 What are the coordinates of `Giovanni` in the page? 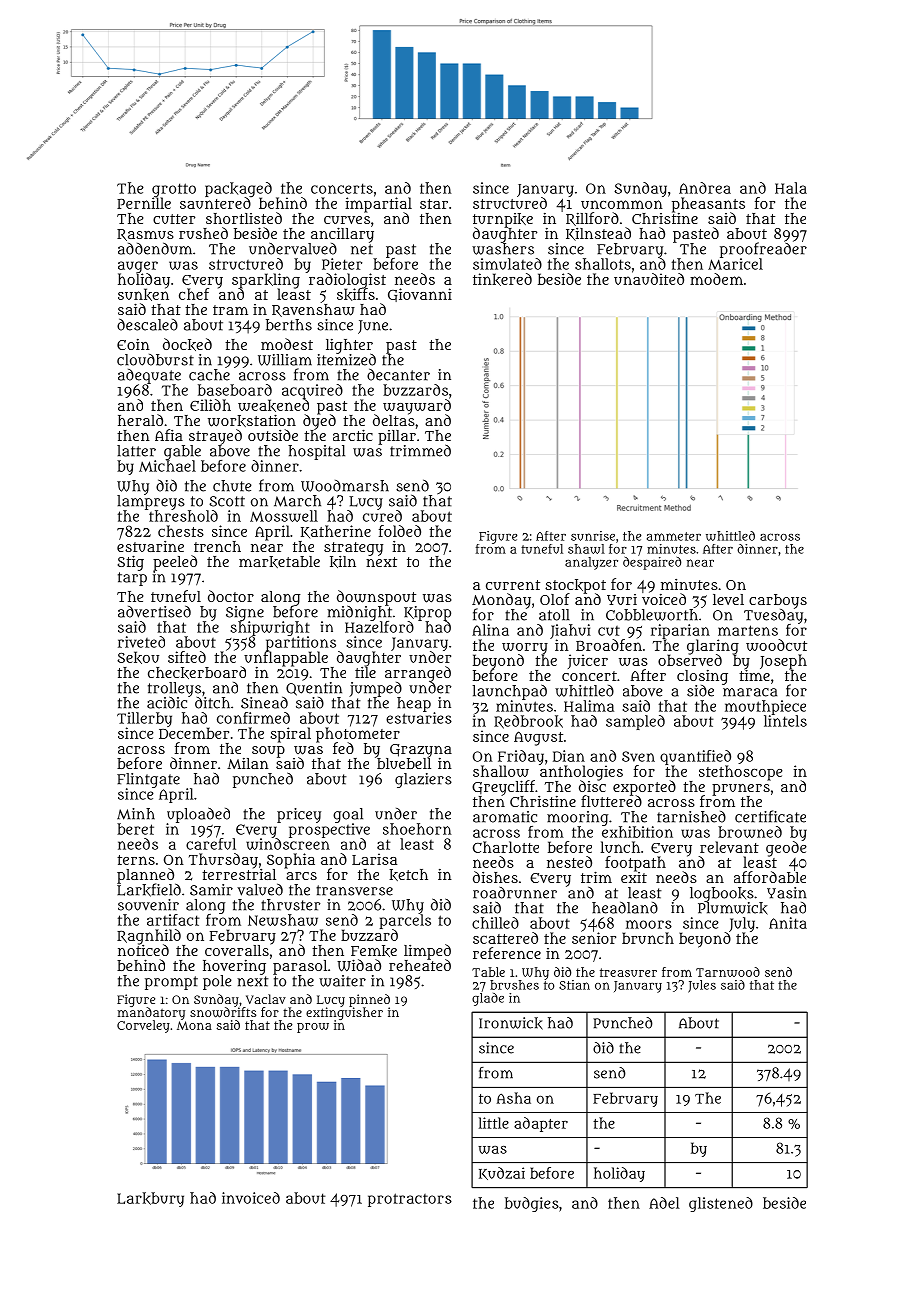 It's located at (420, 295).
